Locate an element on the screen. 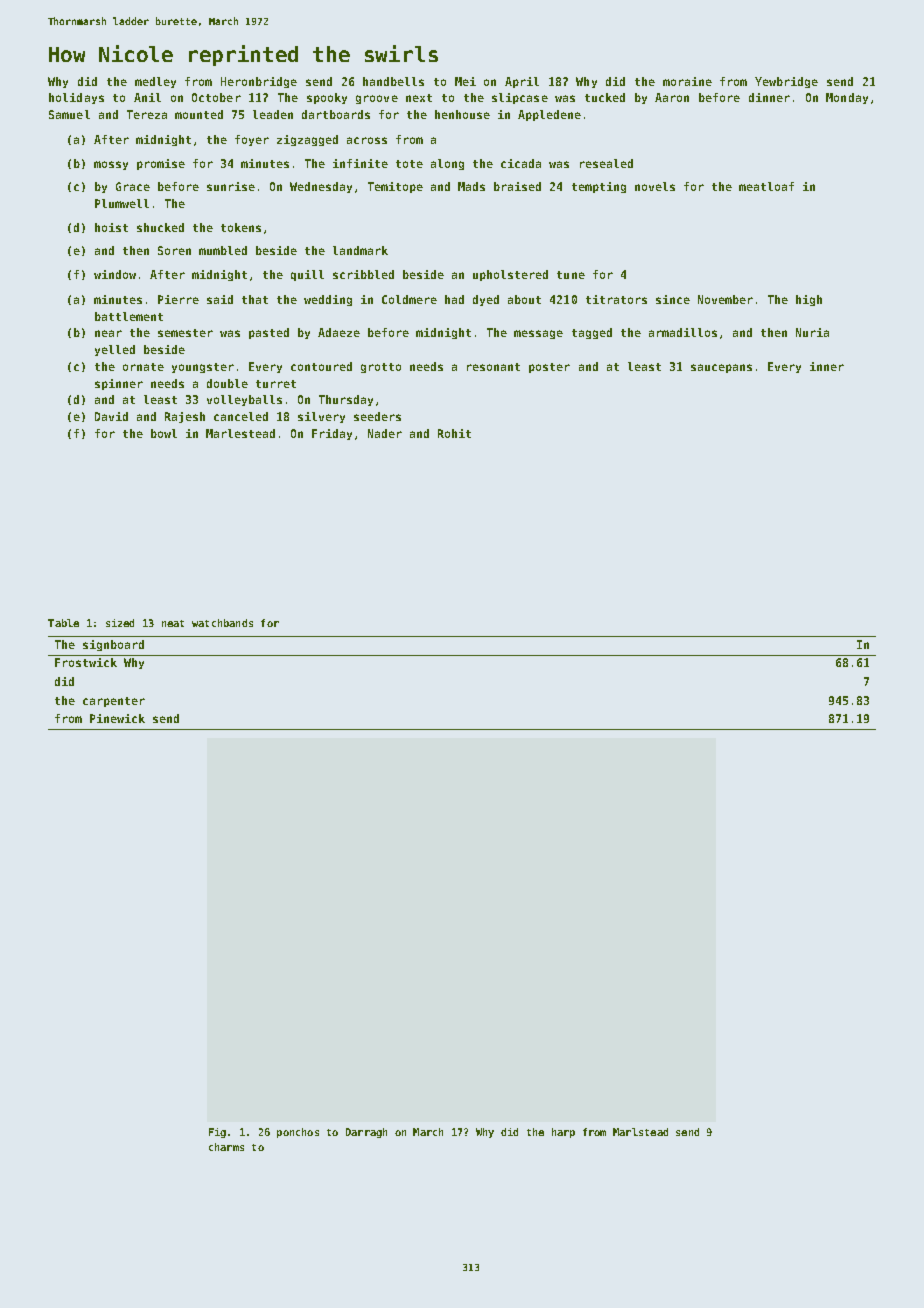 Image resolution: width=924 pixels, height=1308 pixels. Marlestead is located at coordinates (240, 433).
